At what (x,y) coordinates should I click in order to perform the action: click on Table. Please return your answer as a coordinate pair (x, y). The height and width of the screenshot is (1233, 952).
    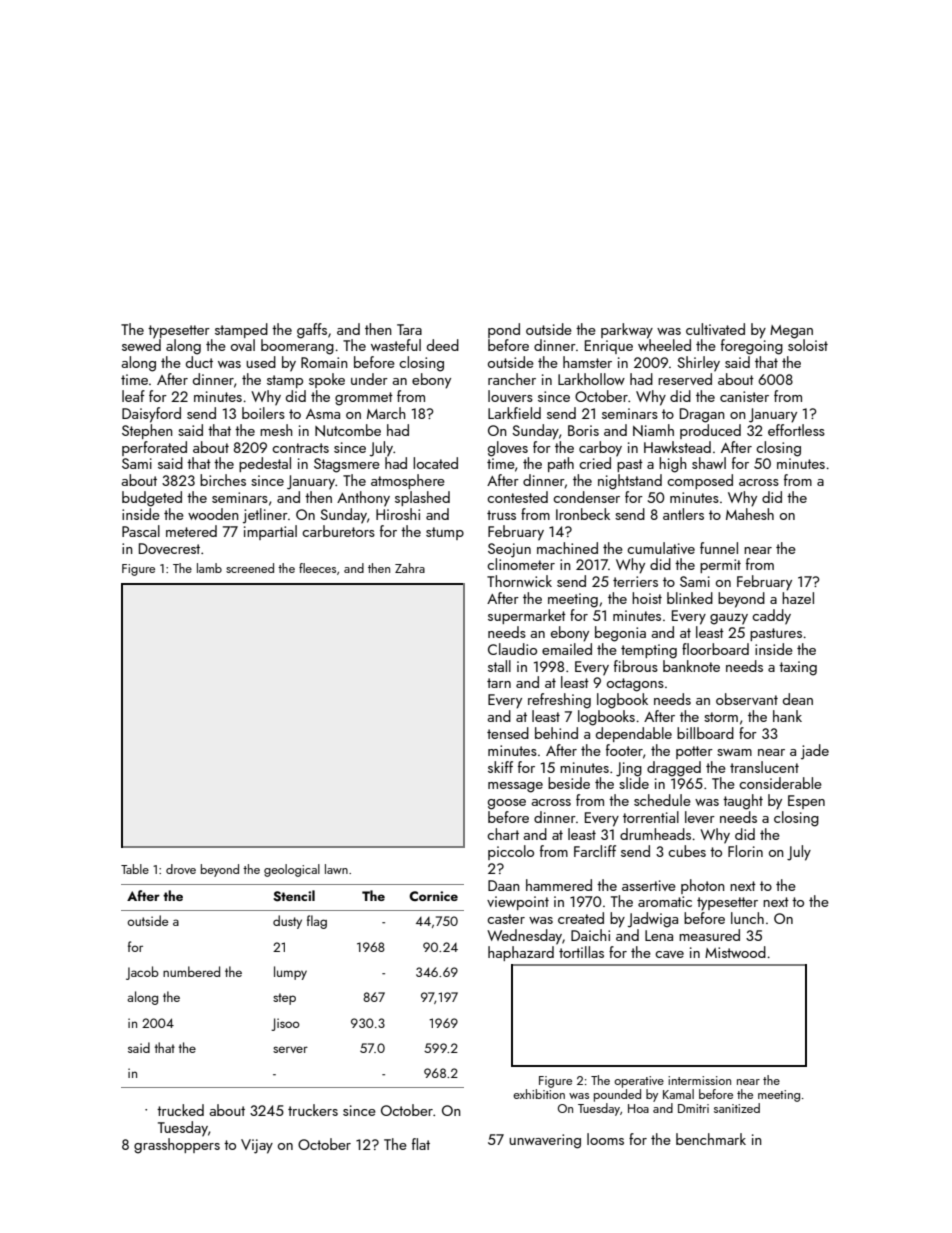
    Looking at the image, I should click on (135, 869).
